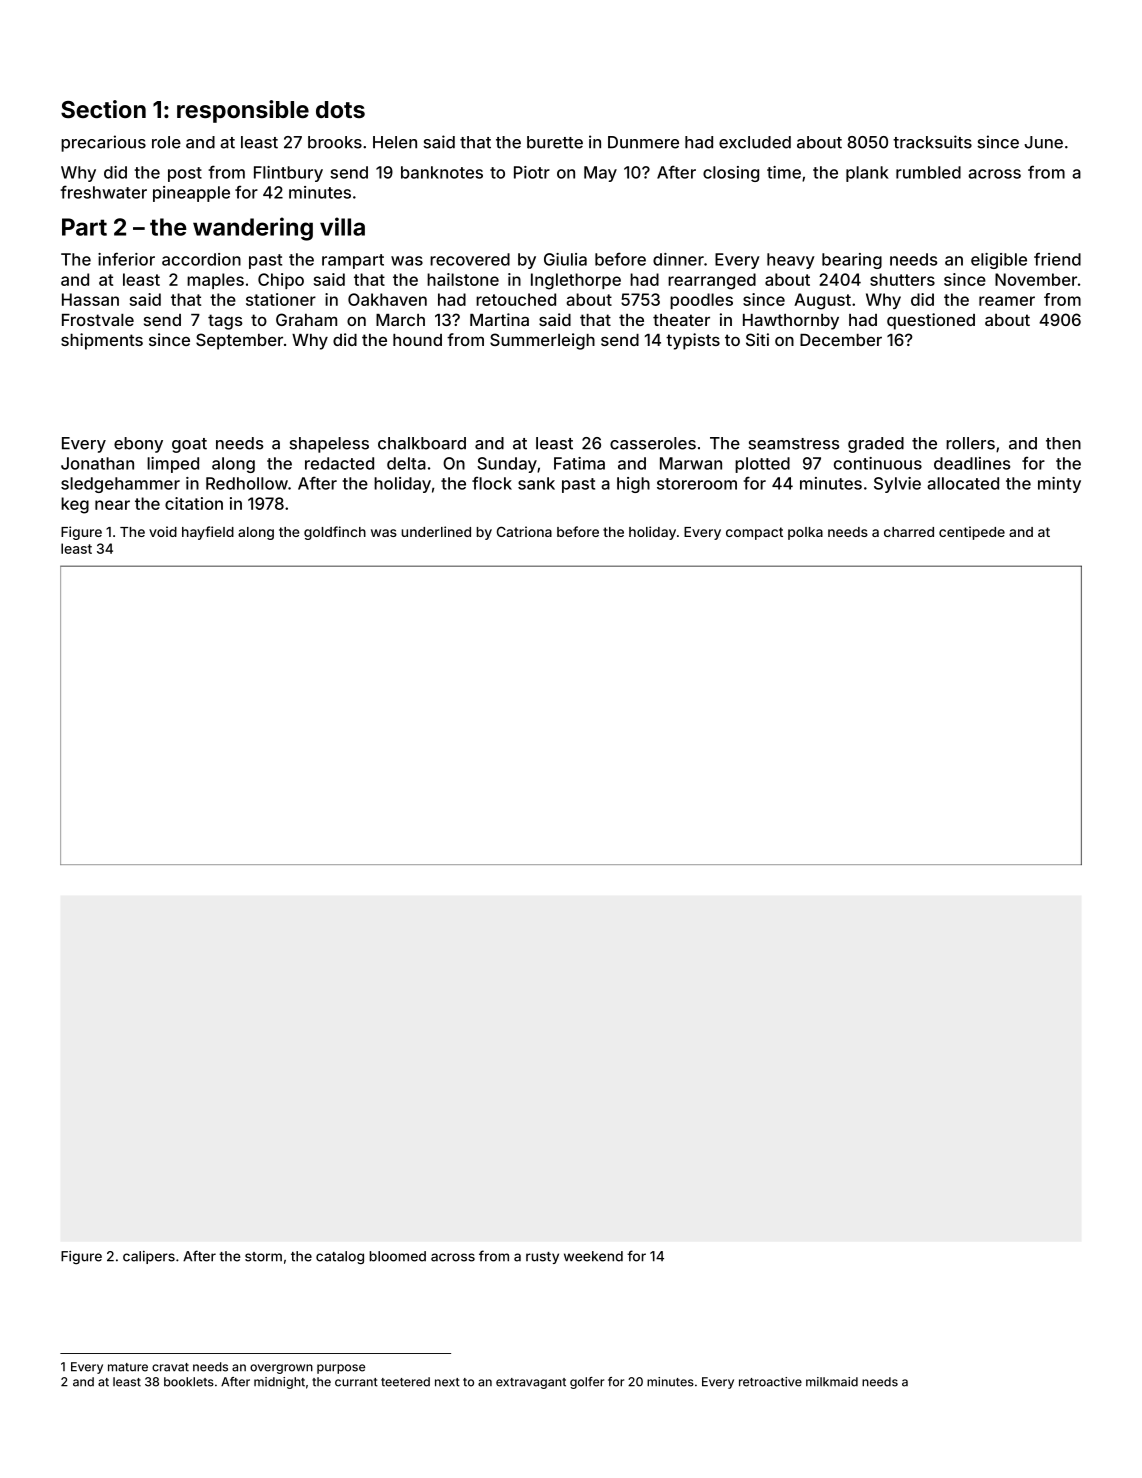 Image resolution: width=1142 pixels, height=1478 pixels. I want to click on weekend, so click(593, 1256).
